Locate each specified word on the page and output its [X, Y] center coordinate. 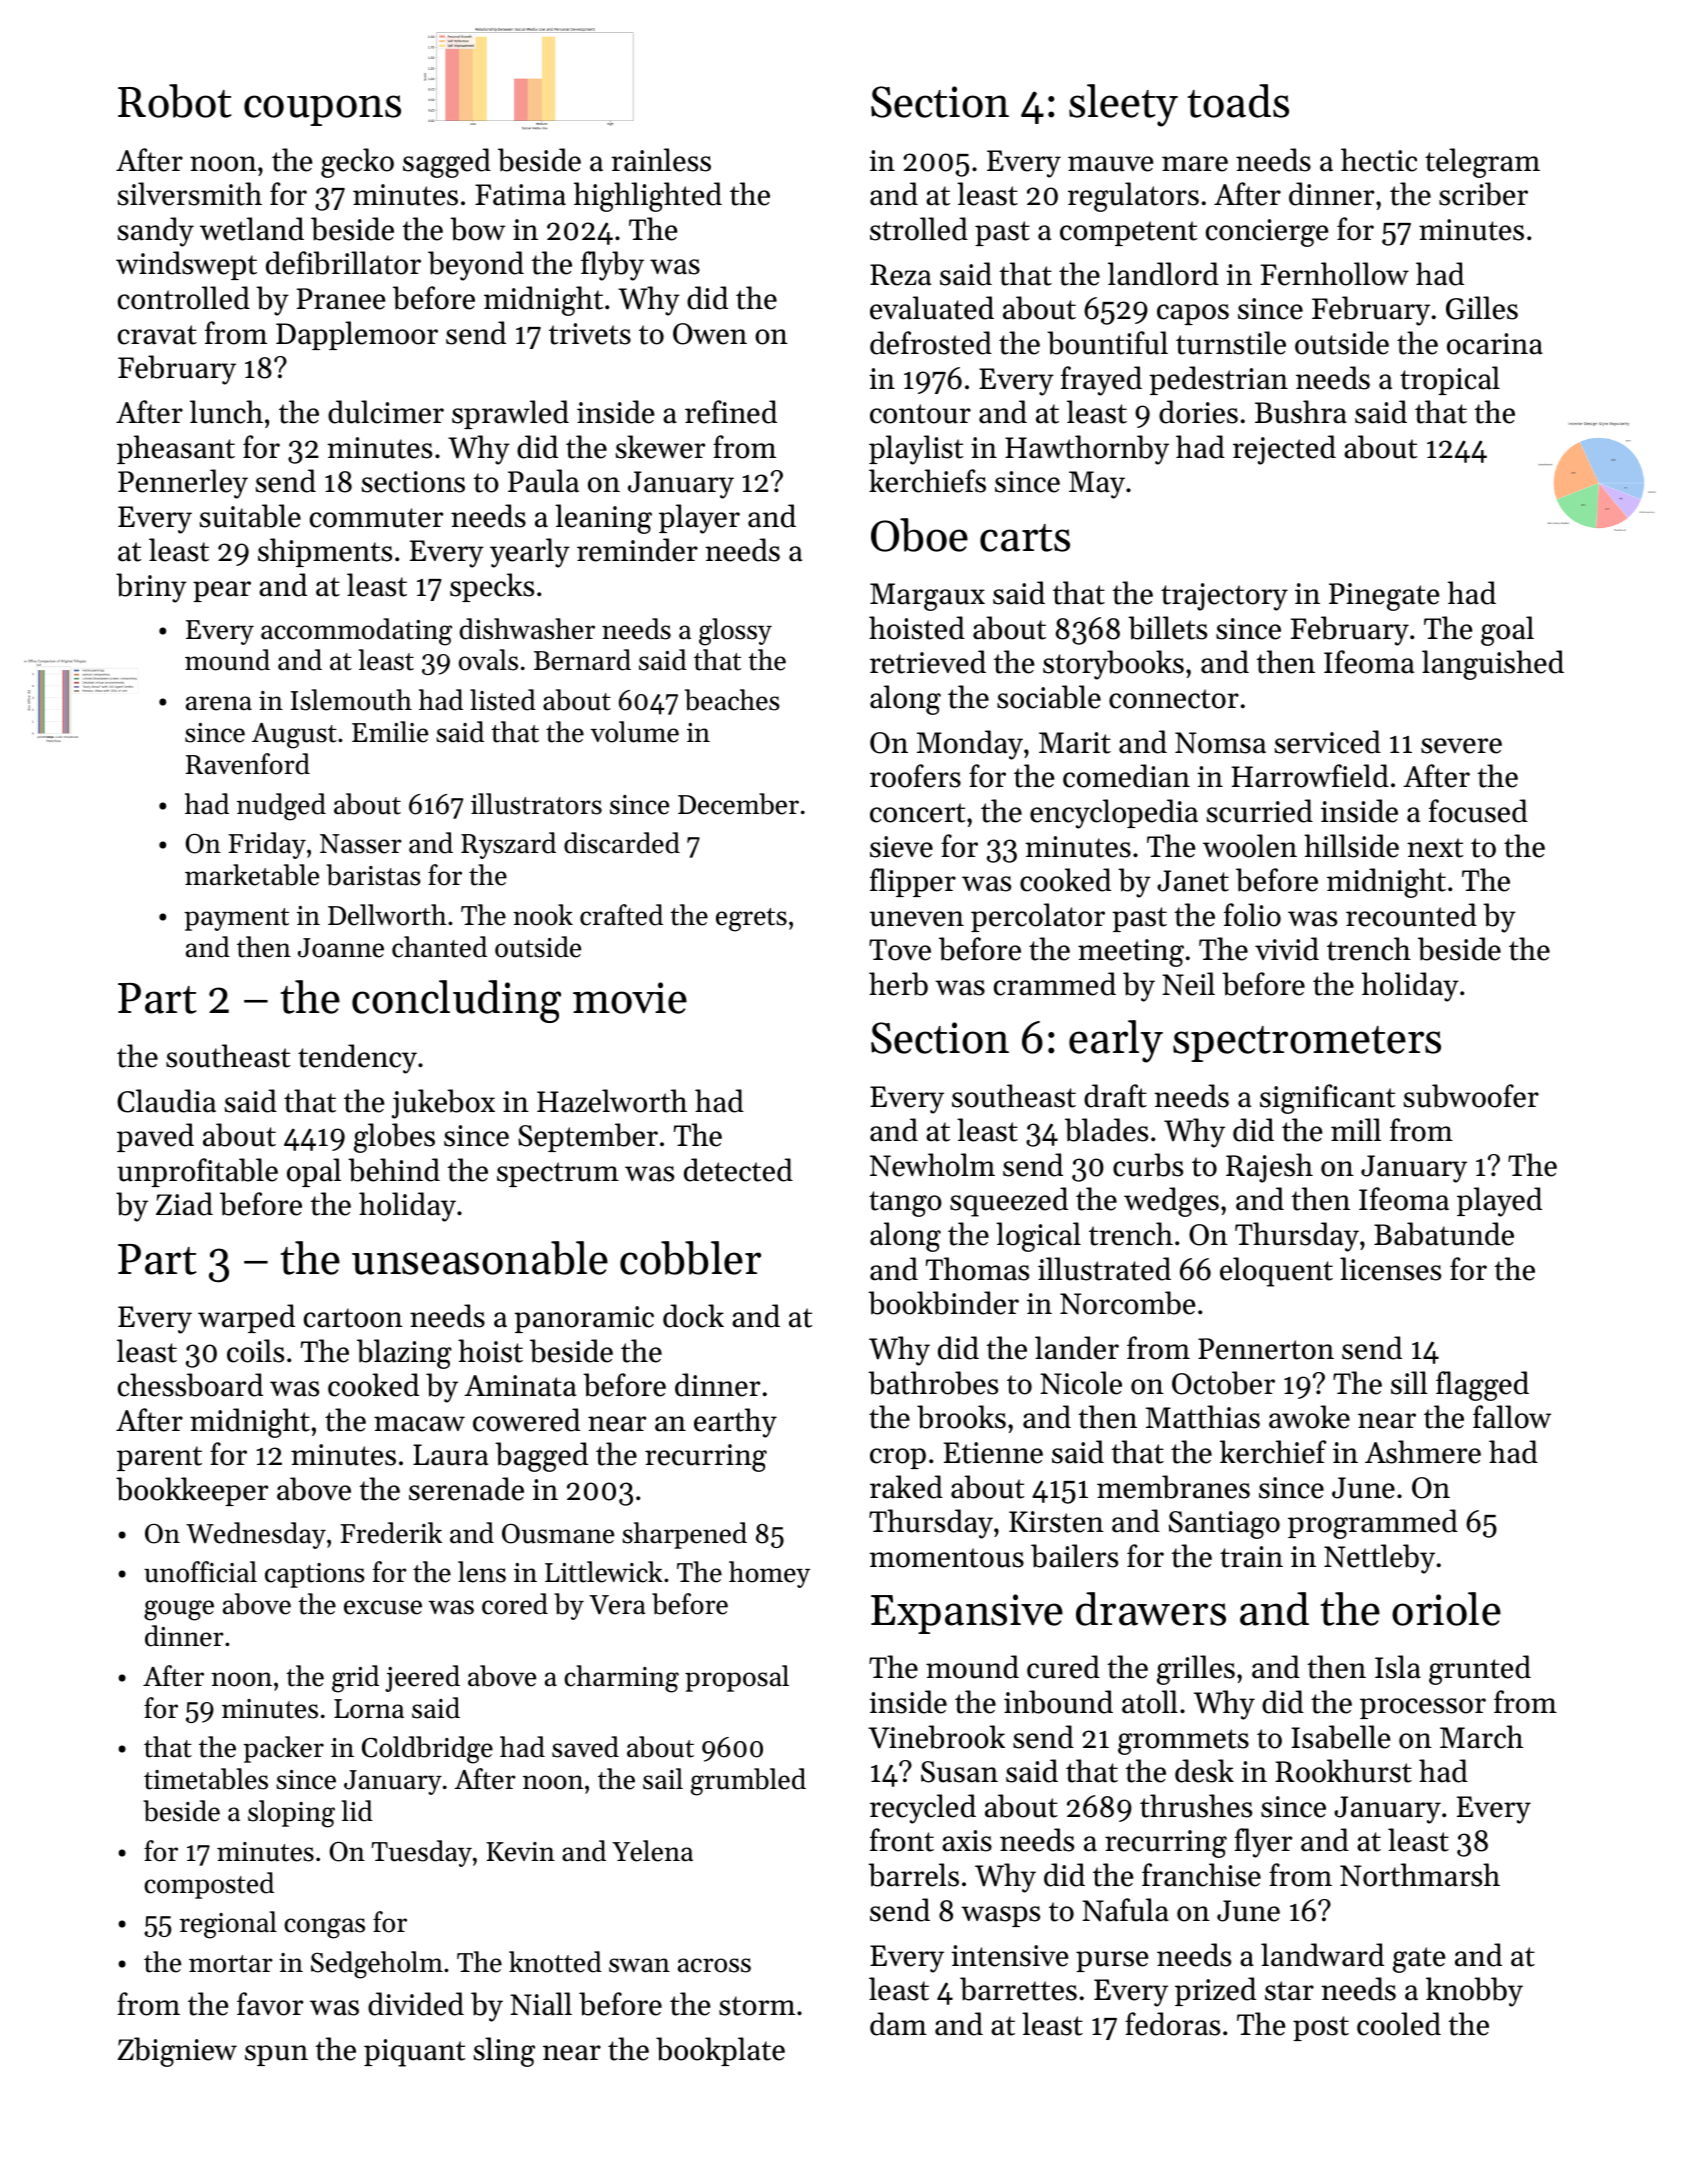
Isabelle [1341, 1737]
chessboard [190, 1385]
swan [639, 1965]
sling [504, 2052]
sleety [1123, 105]
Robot [175, 101]
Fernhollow [1335, 274]
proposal [737, 1678]
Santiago [1224, 1525]
